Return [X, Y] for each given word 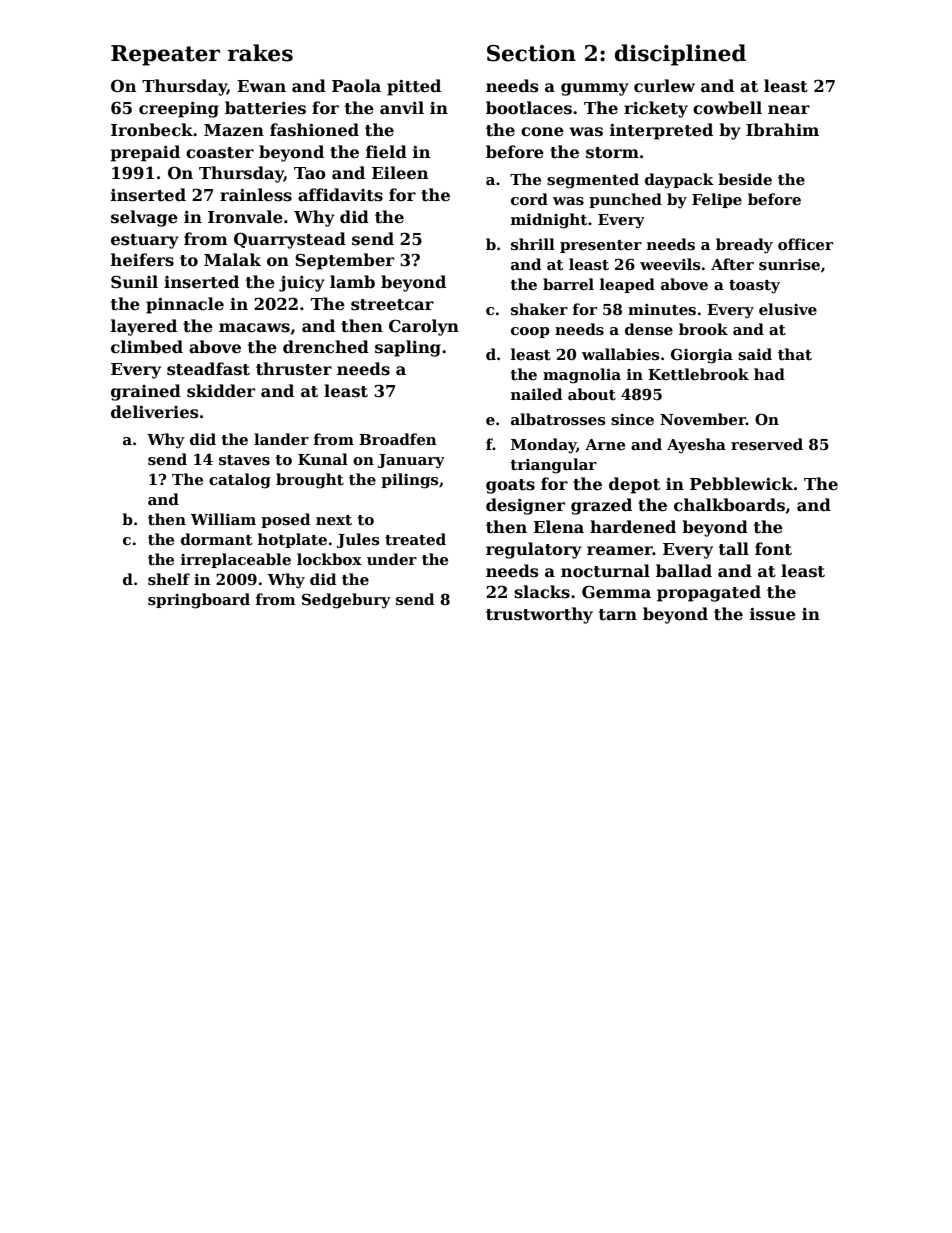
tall [734, 549]
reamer [620, 551]
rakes [260, 53]
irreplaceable [236, 560]
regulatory [534, 550]
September [344, 261]
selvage [144, 218]
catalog [240, 481]
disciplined [680, 55]
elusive [788, 309]
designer [525, 506]
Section [531, 53]
